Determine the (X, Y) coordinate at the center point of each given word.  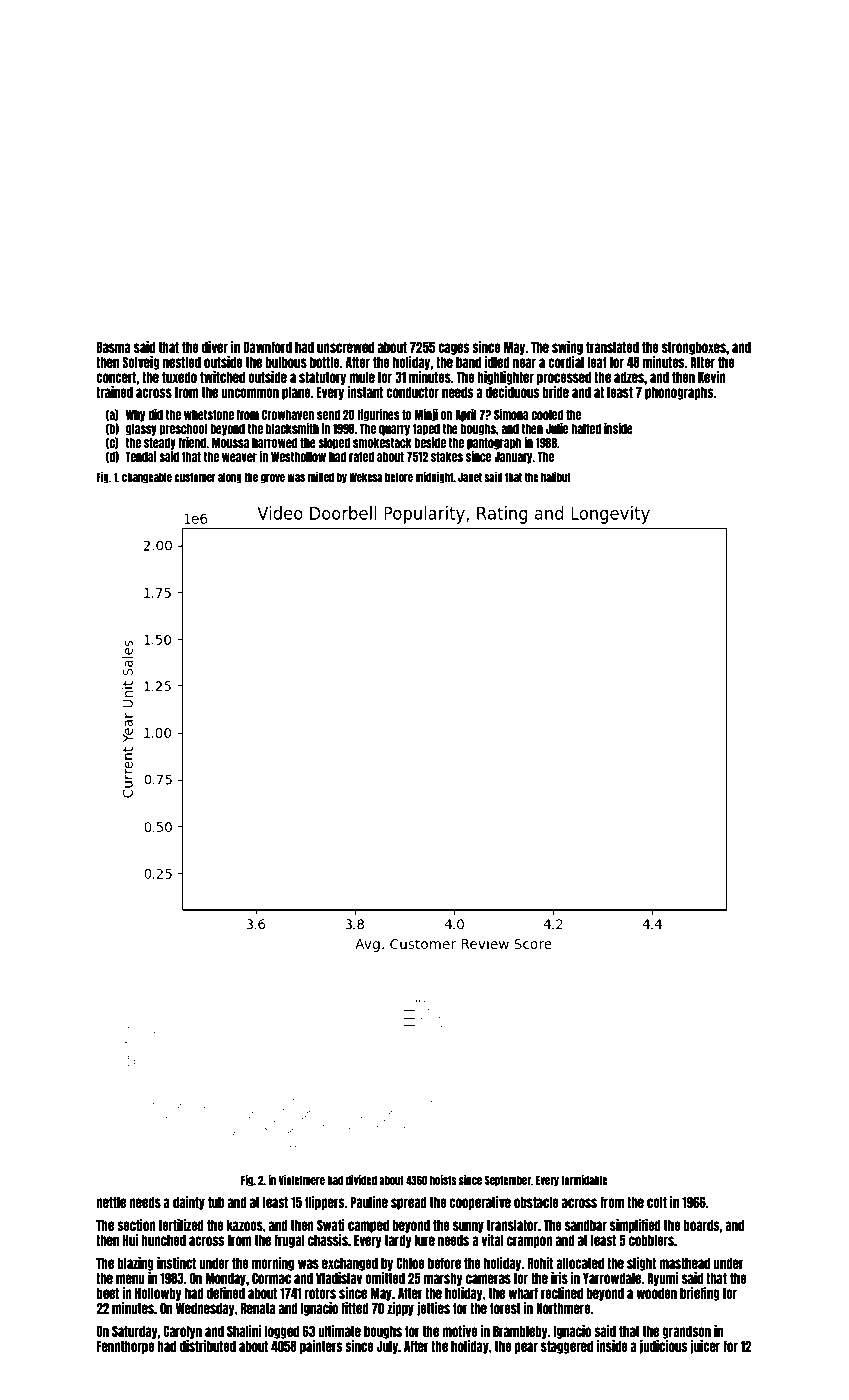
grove (273, 479)
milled (321, 477)
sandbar (586, 1225)
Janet (470, 477)
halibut (556, 477)
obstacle (536, 1202)
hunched (163, 1240)
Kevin (712, 377)
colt (657, 1202)
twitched (222, 377)
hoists (443, 1180)
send (328, 414)
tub (216, 1202)
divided (361, 1180)
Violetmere (302, 1180)
